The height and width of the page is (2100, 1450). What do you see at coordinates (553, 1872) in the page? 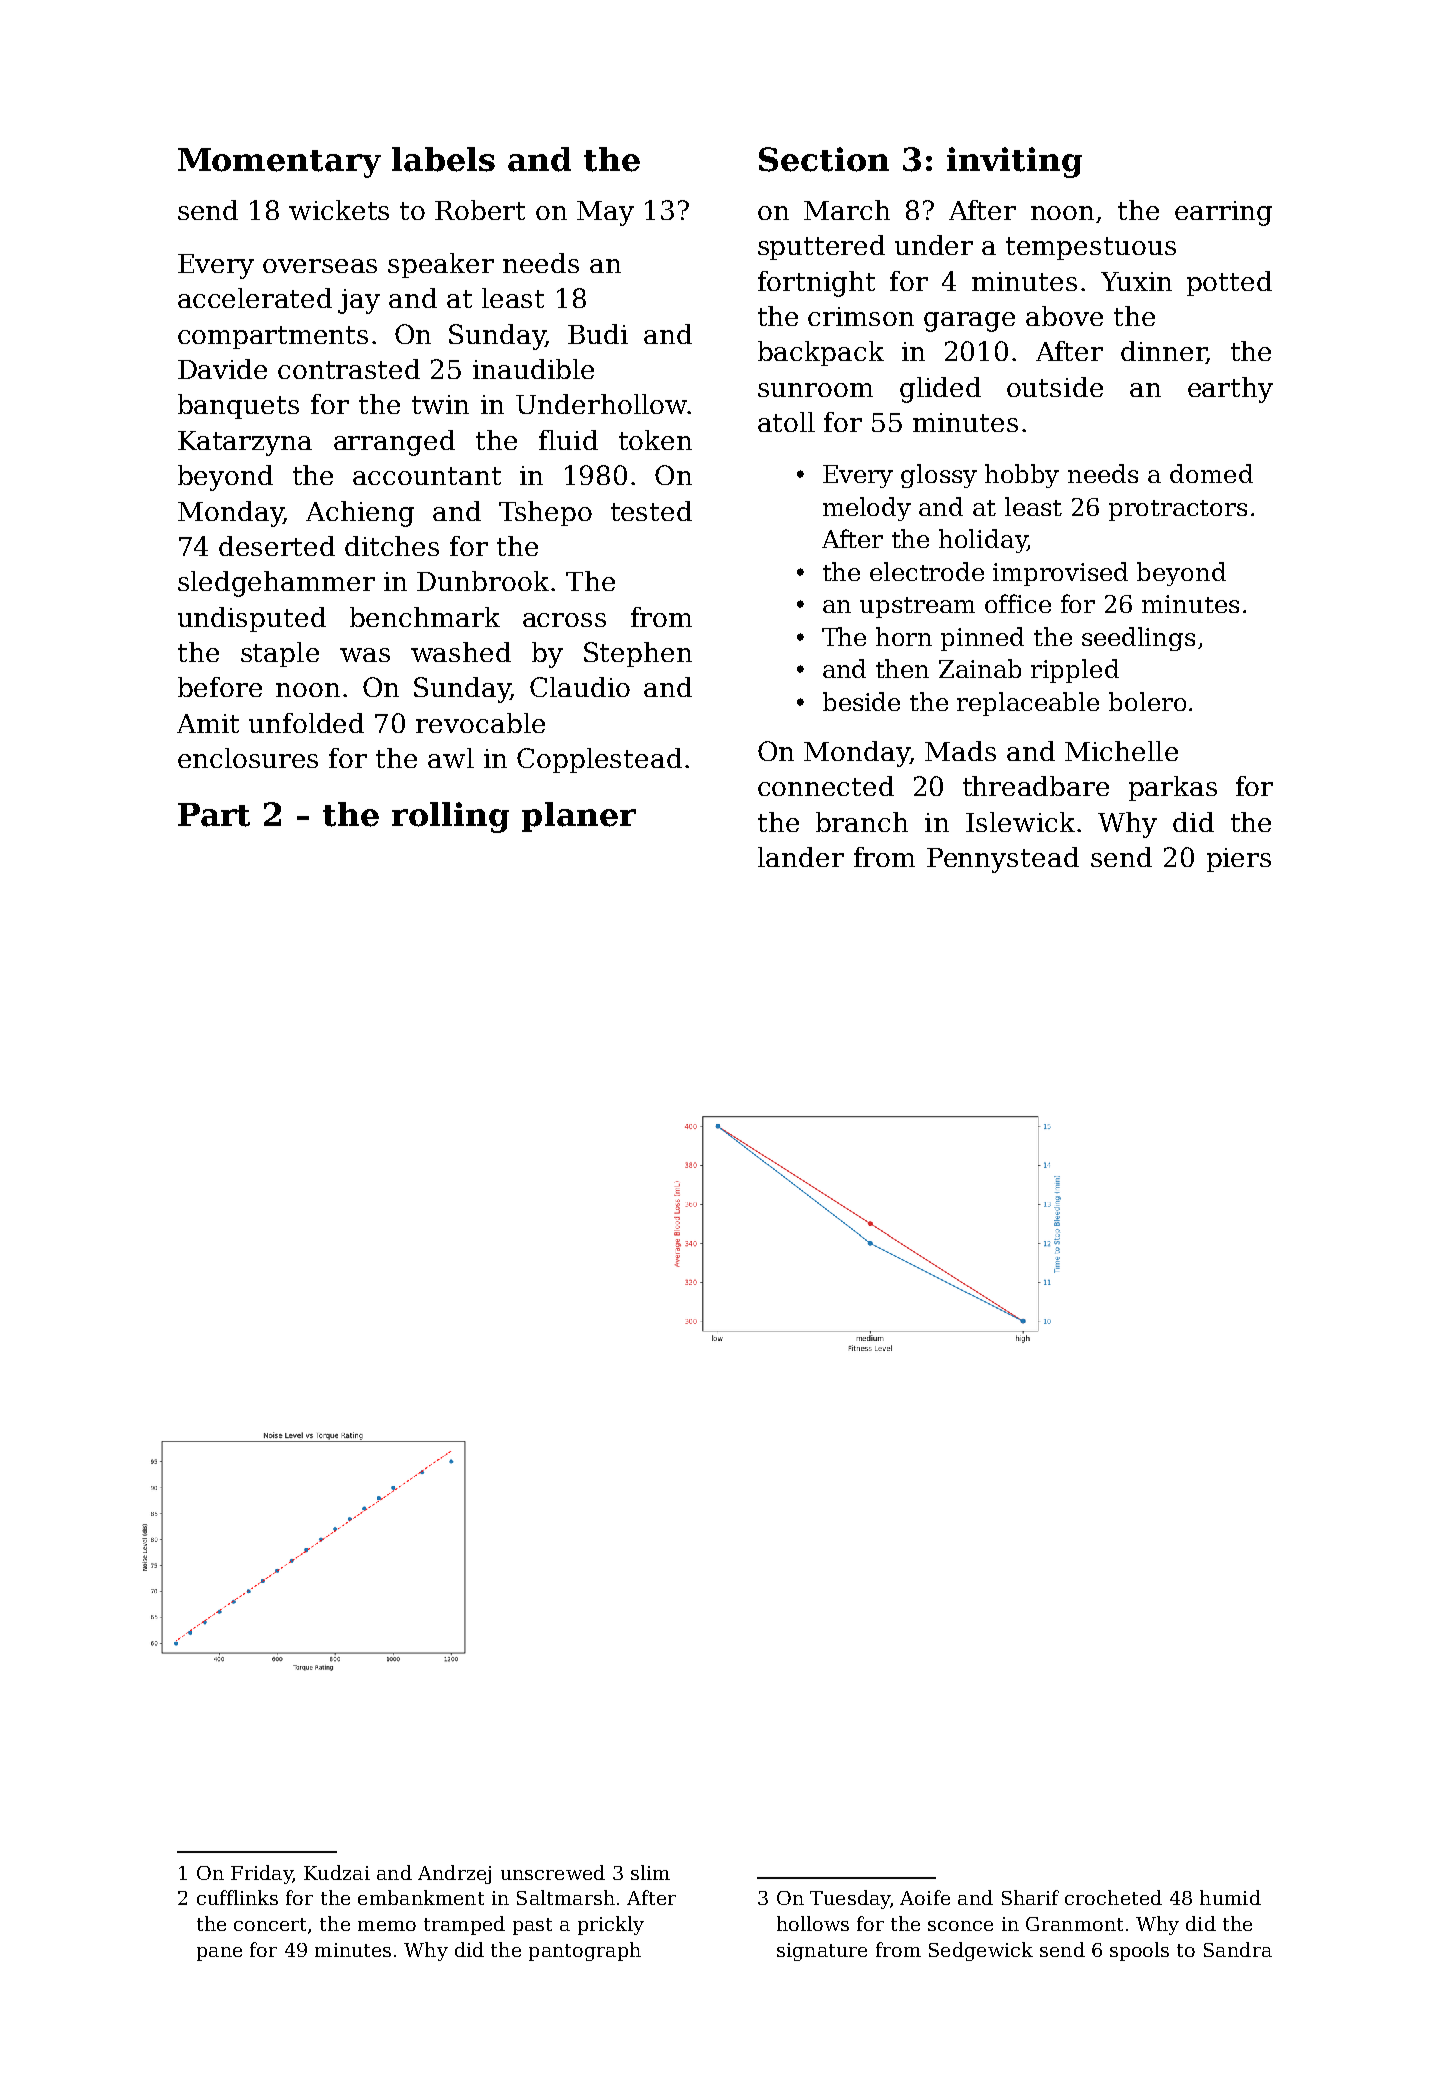
I see `unscrewed` at bounding box center [553, 1872].
